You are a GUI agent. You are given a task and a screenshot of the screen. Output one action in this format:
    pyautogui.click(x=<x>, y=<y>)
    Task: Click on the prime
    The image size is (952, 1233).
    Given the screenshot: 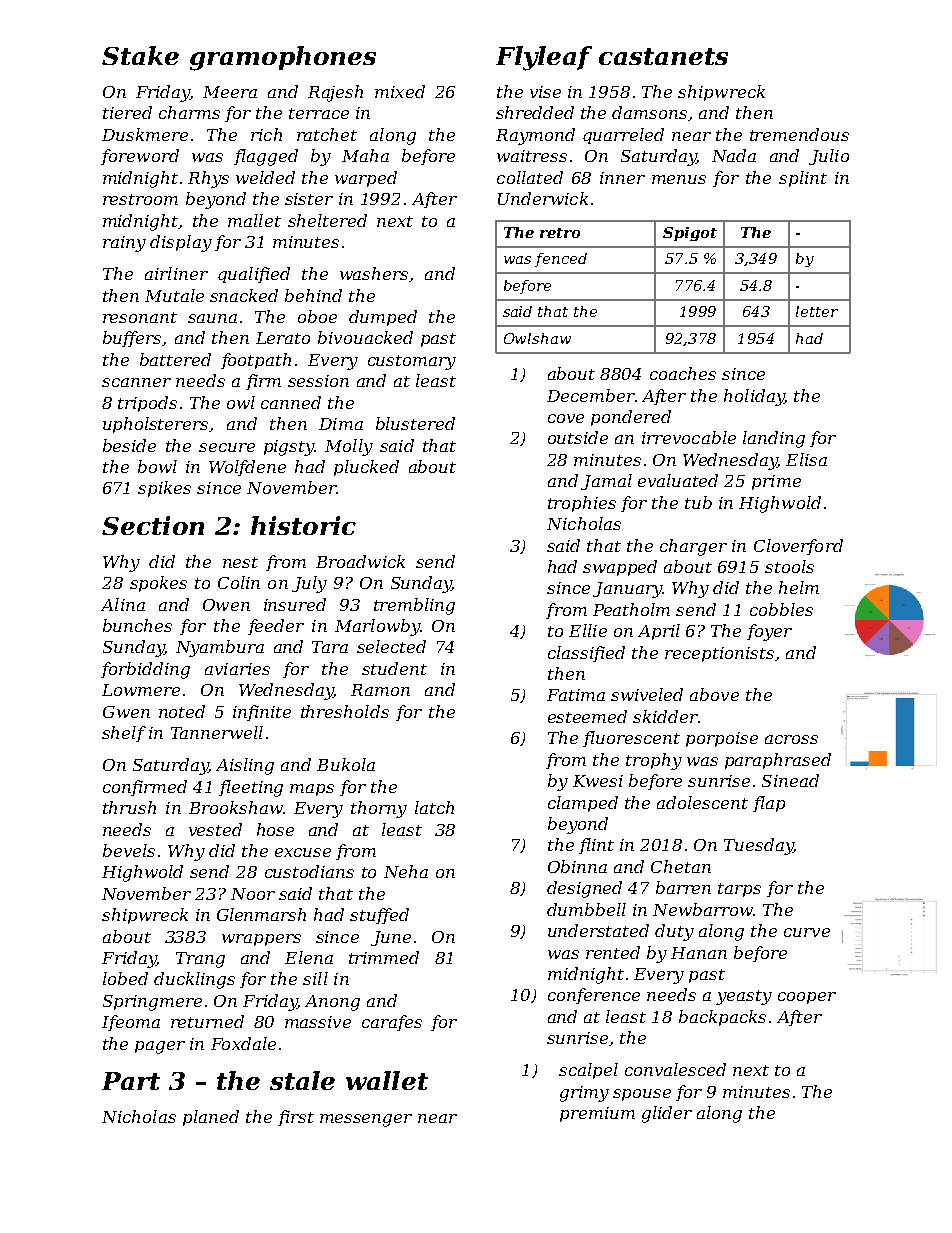 What is the action you would take?
    pyautogui.click(x=776, y=482)
